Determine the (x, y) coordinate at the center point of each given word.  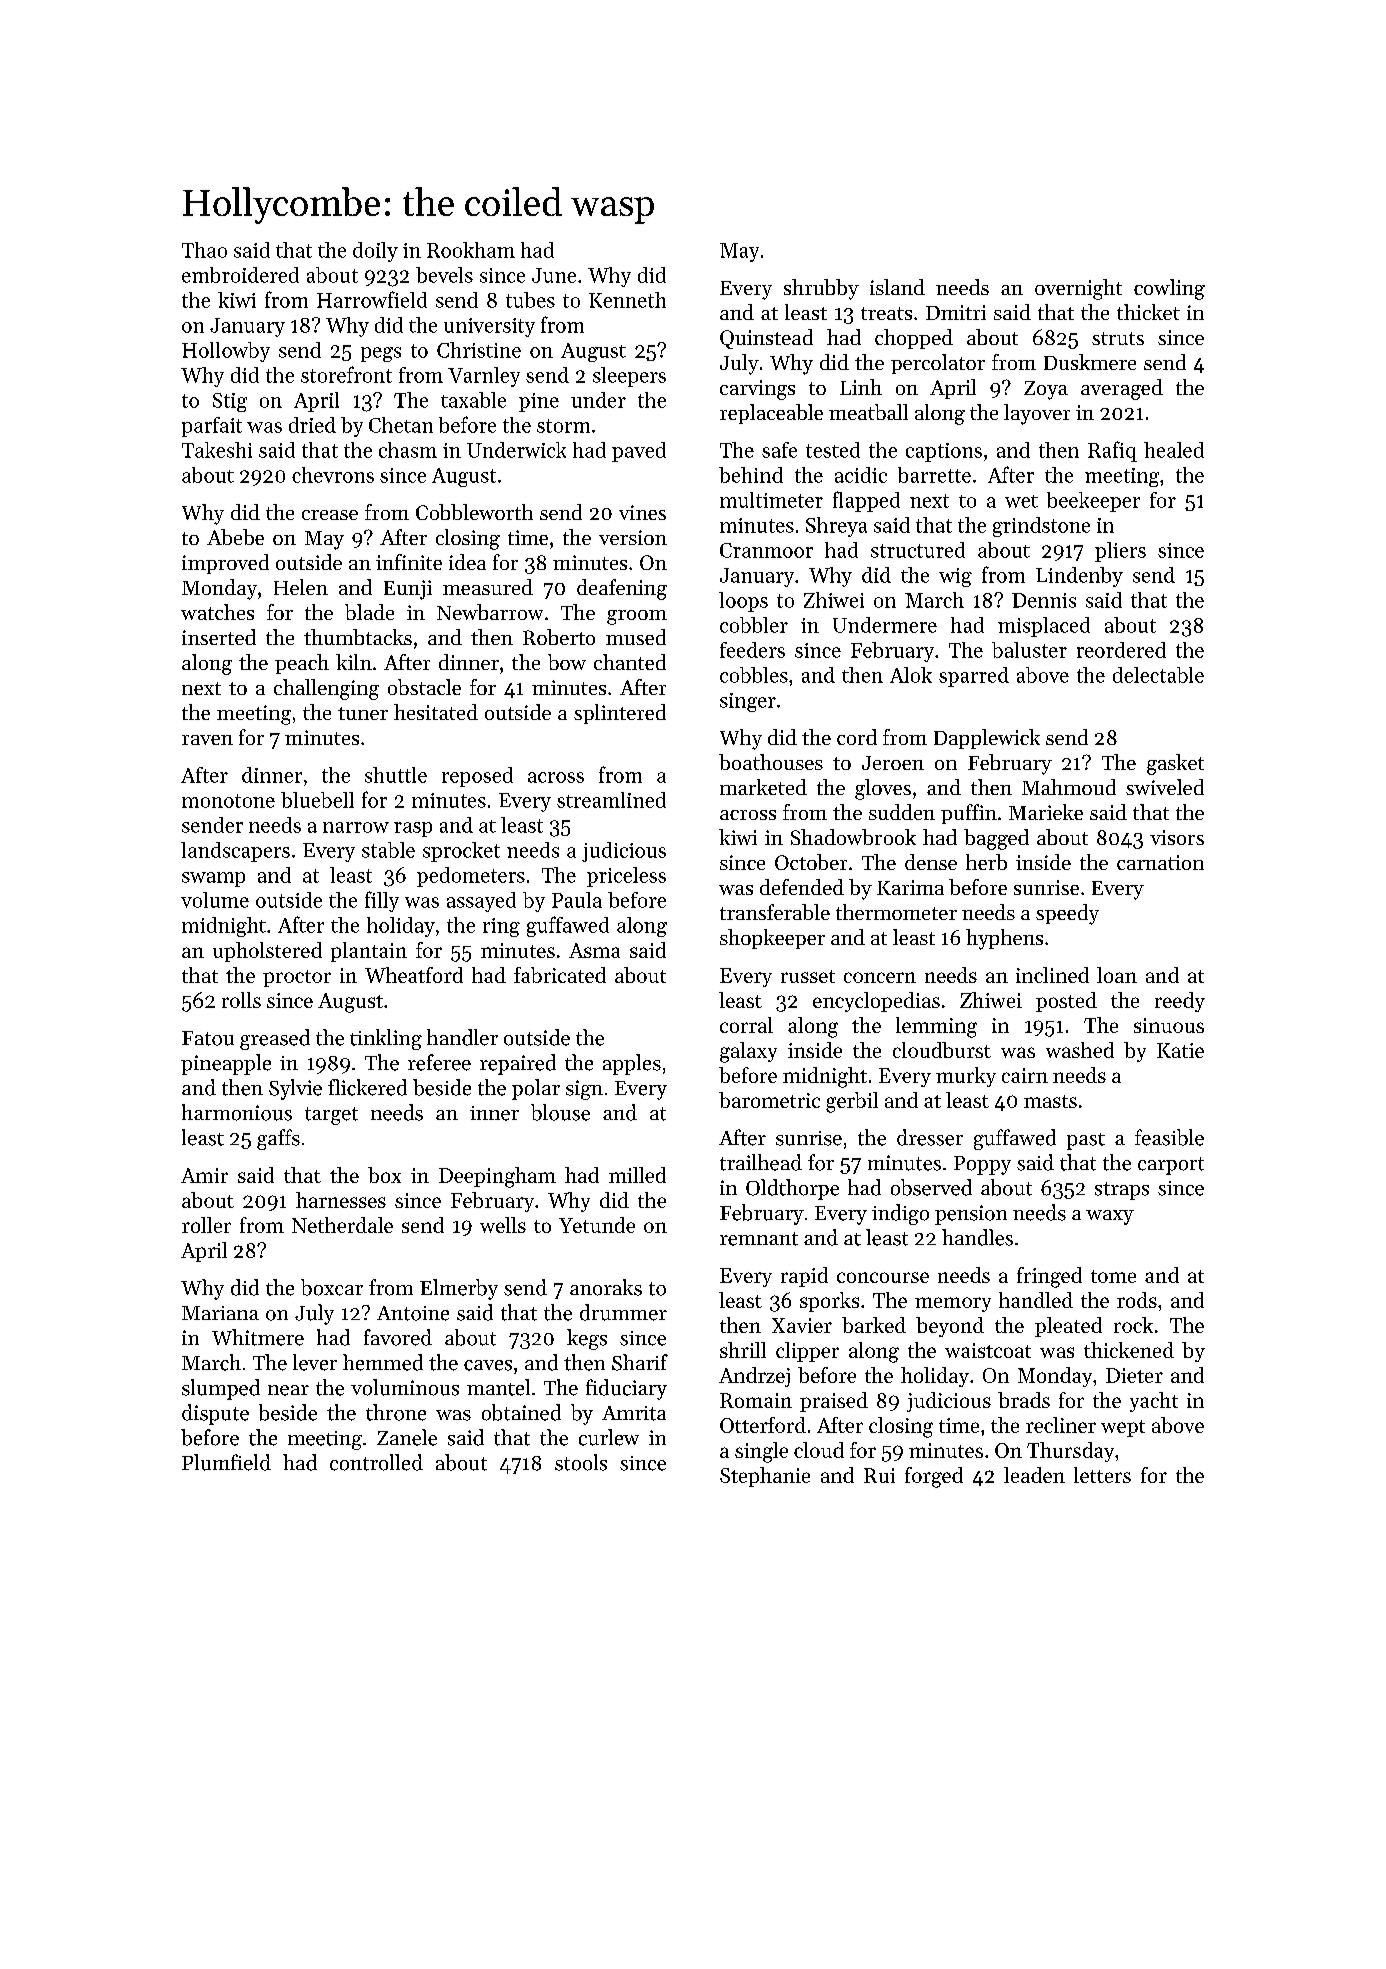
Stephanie (765, 1477)
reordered (1121, 650)
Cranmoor (766, 550)
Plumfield (226, 1462)
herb (986, 862)
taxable (473, 400)
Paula (577, 900)
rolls (241, 1000)
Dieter (1134, 1375)
